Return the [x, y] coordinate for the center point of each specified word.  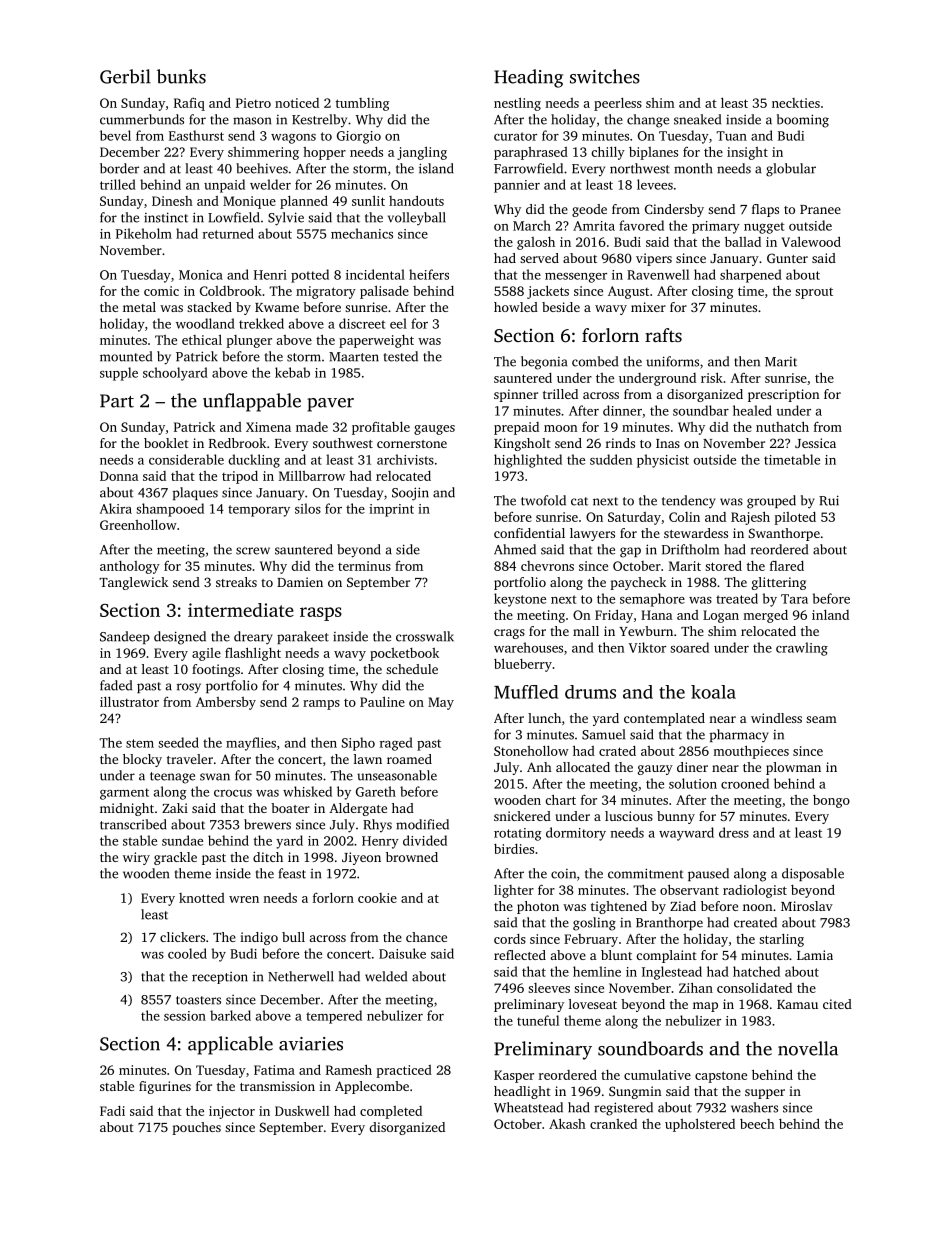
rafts [663, 335]
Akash [567, 1123]
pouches [196, 1128]
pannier [517, 186]
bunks [181, 76]
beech [757, 1124]
